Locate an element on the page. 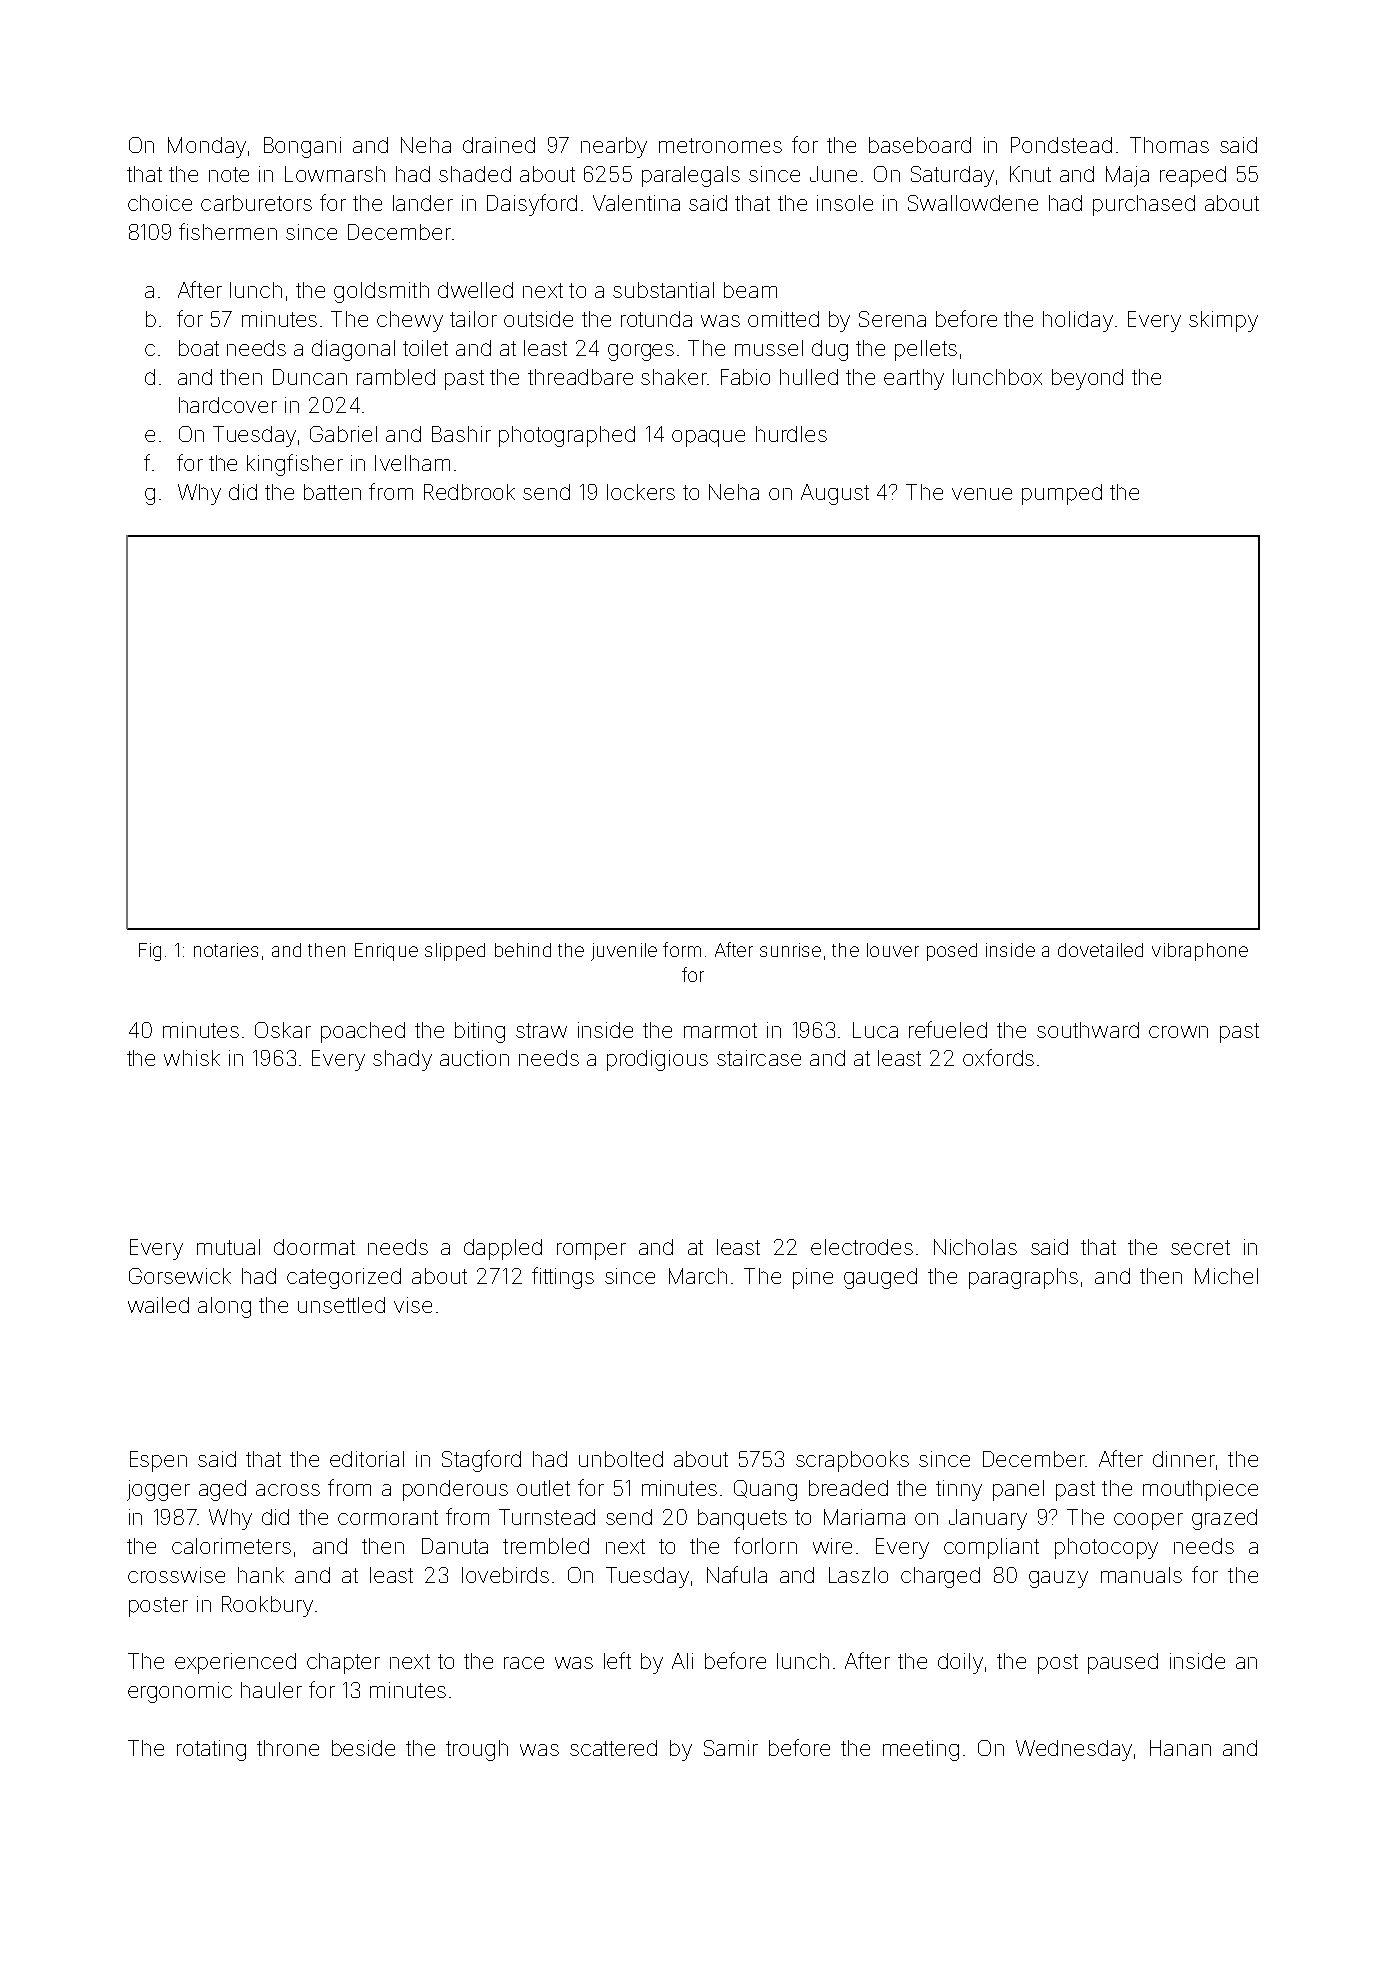  pellets is located at coordinates (926, 350).
